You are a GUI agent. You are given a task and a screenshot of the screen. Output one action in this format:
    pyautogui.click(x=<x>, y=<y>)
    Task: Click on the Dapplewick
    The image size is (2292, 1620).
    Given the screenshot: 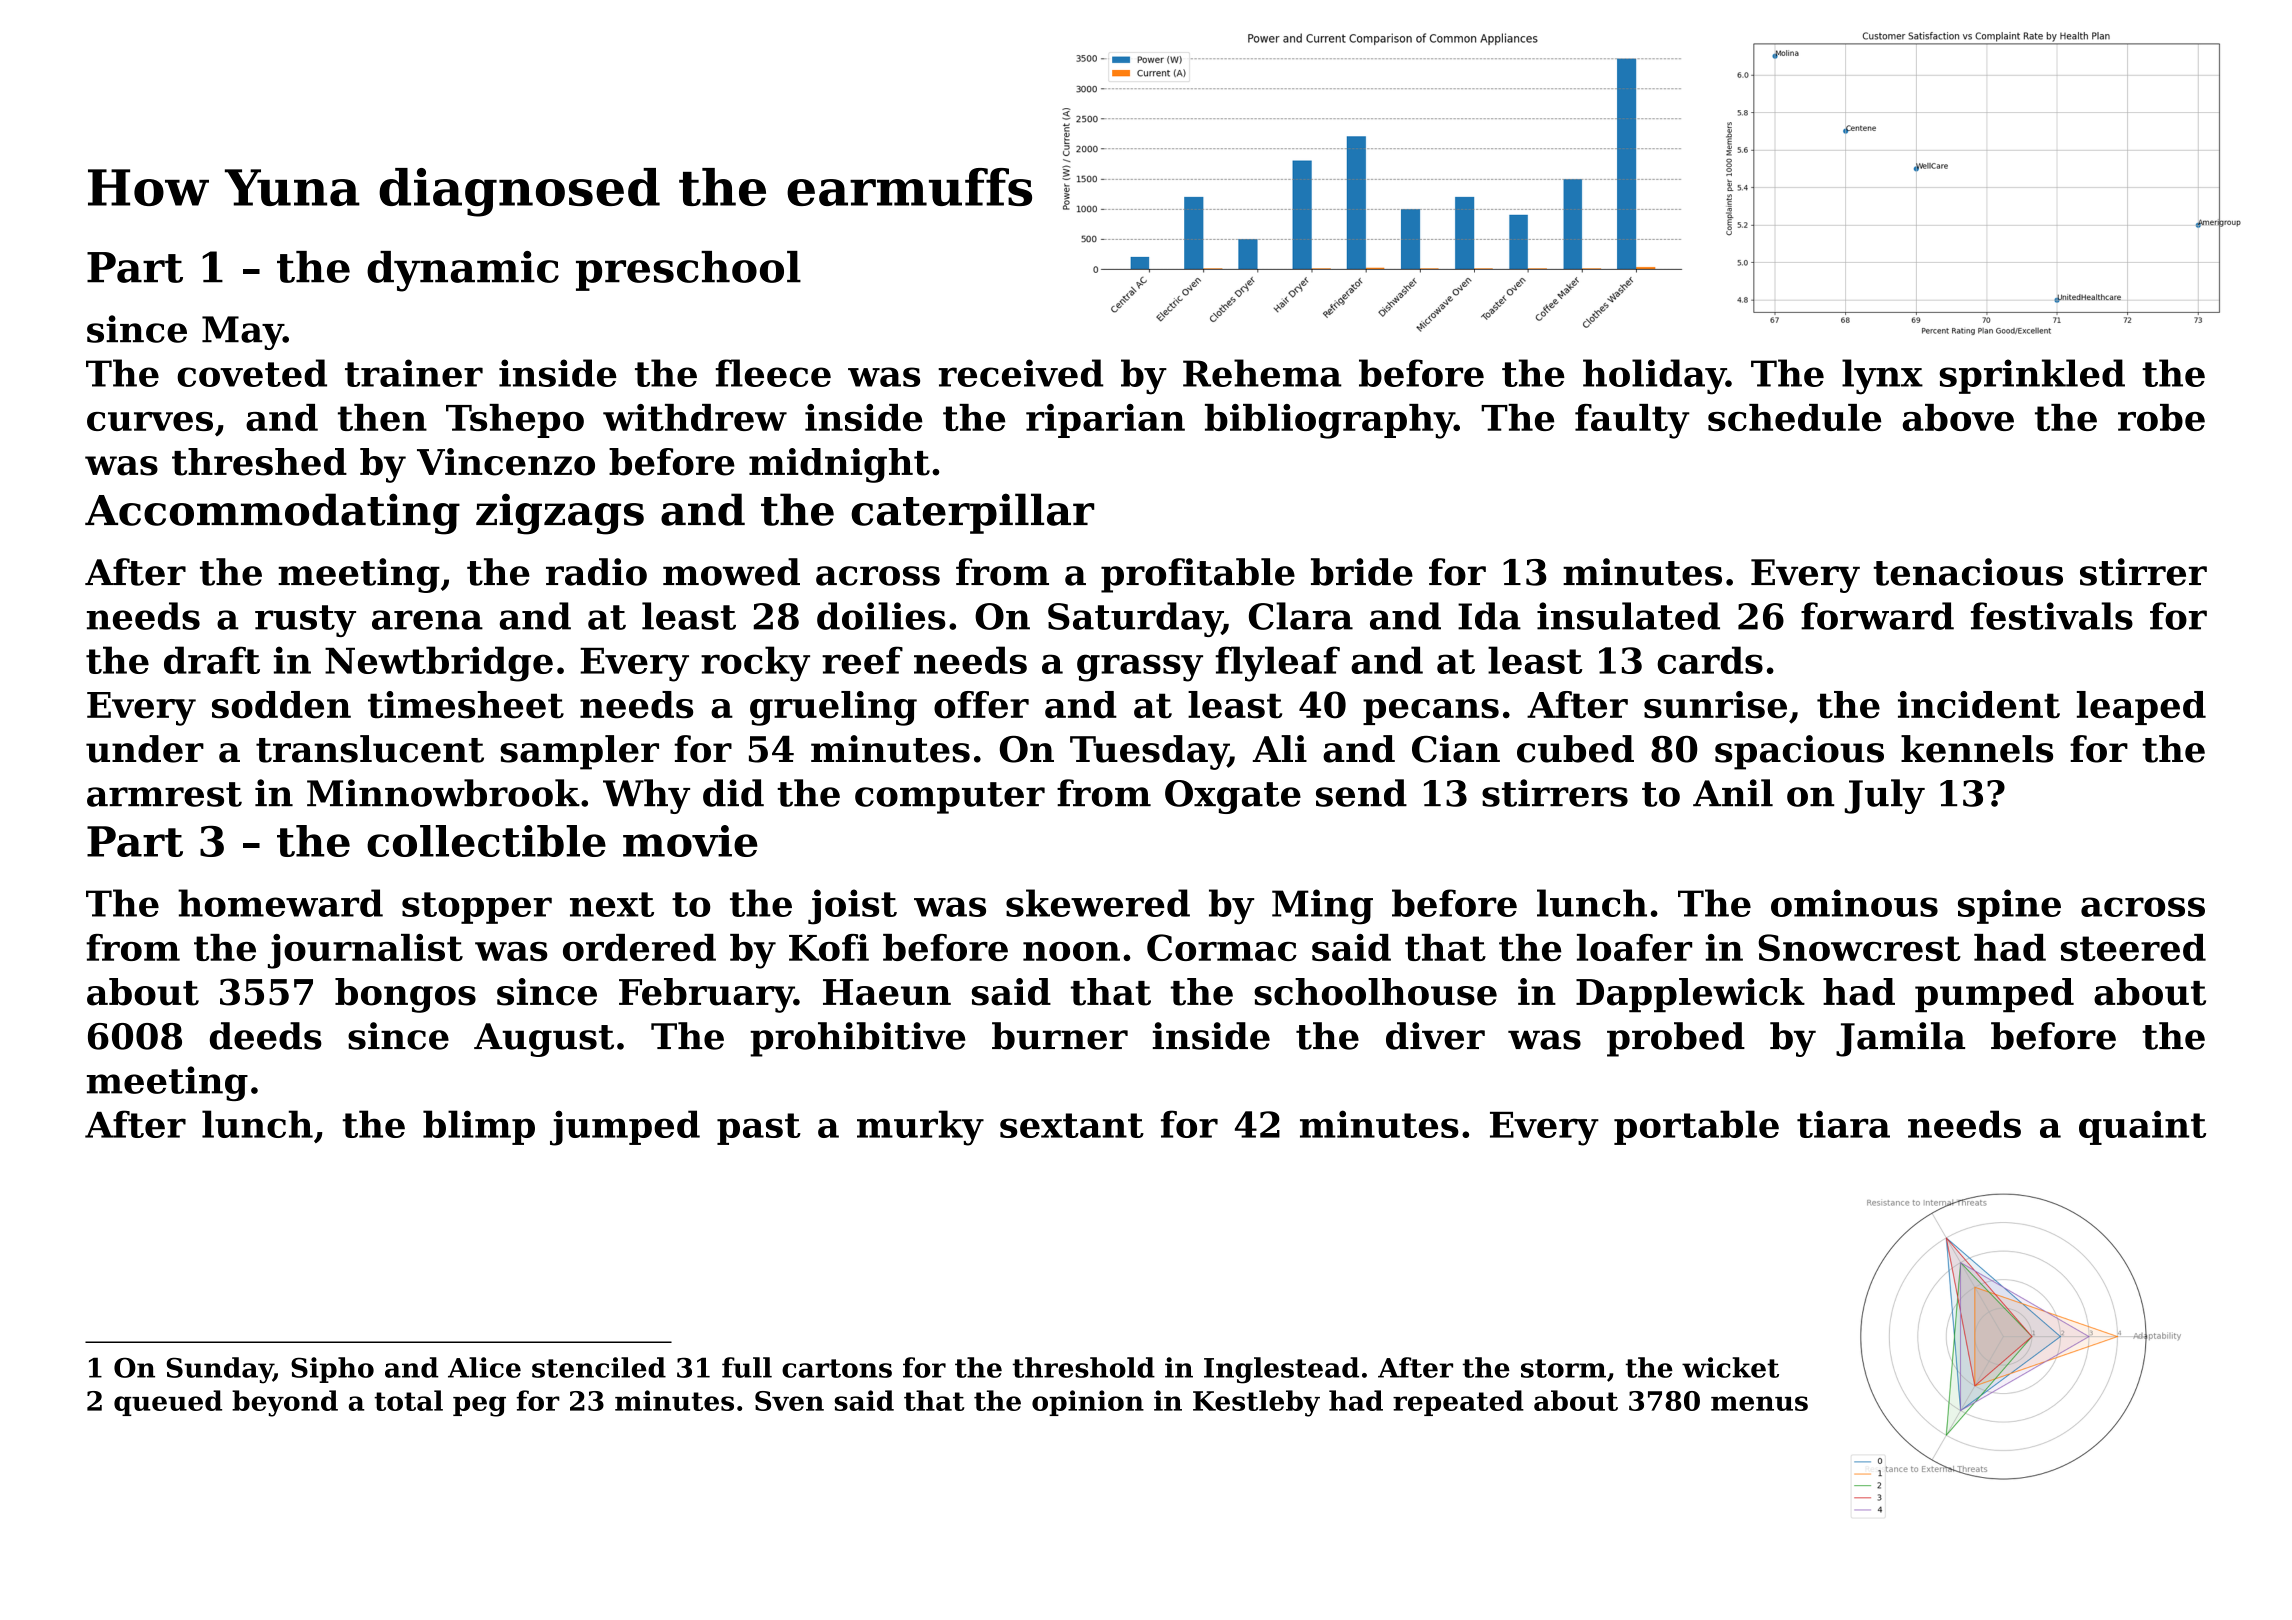 What is the action you would take?
    pyautogui.click(x=1690, y=995)
